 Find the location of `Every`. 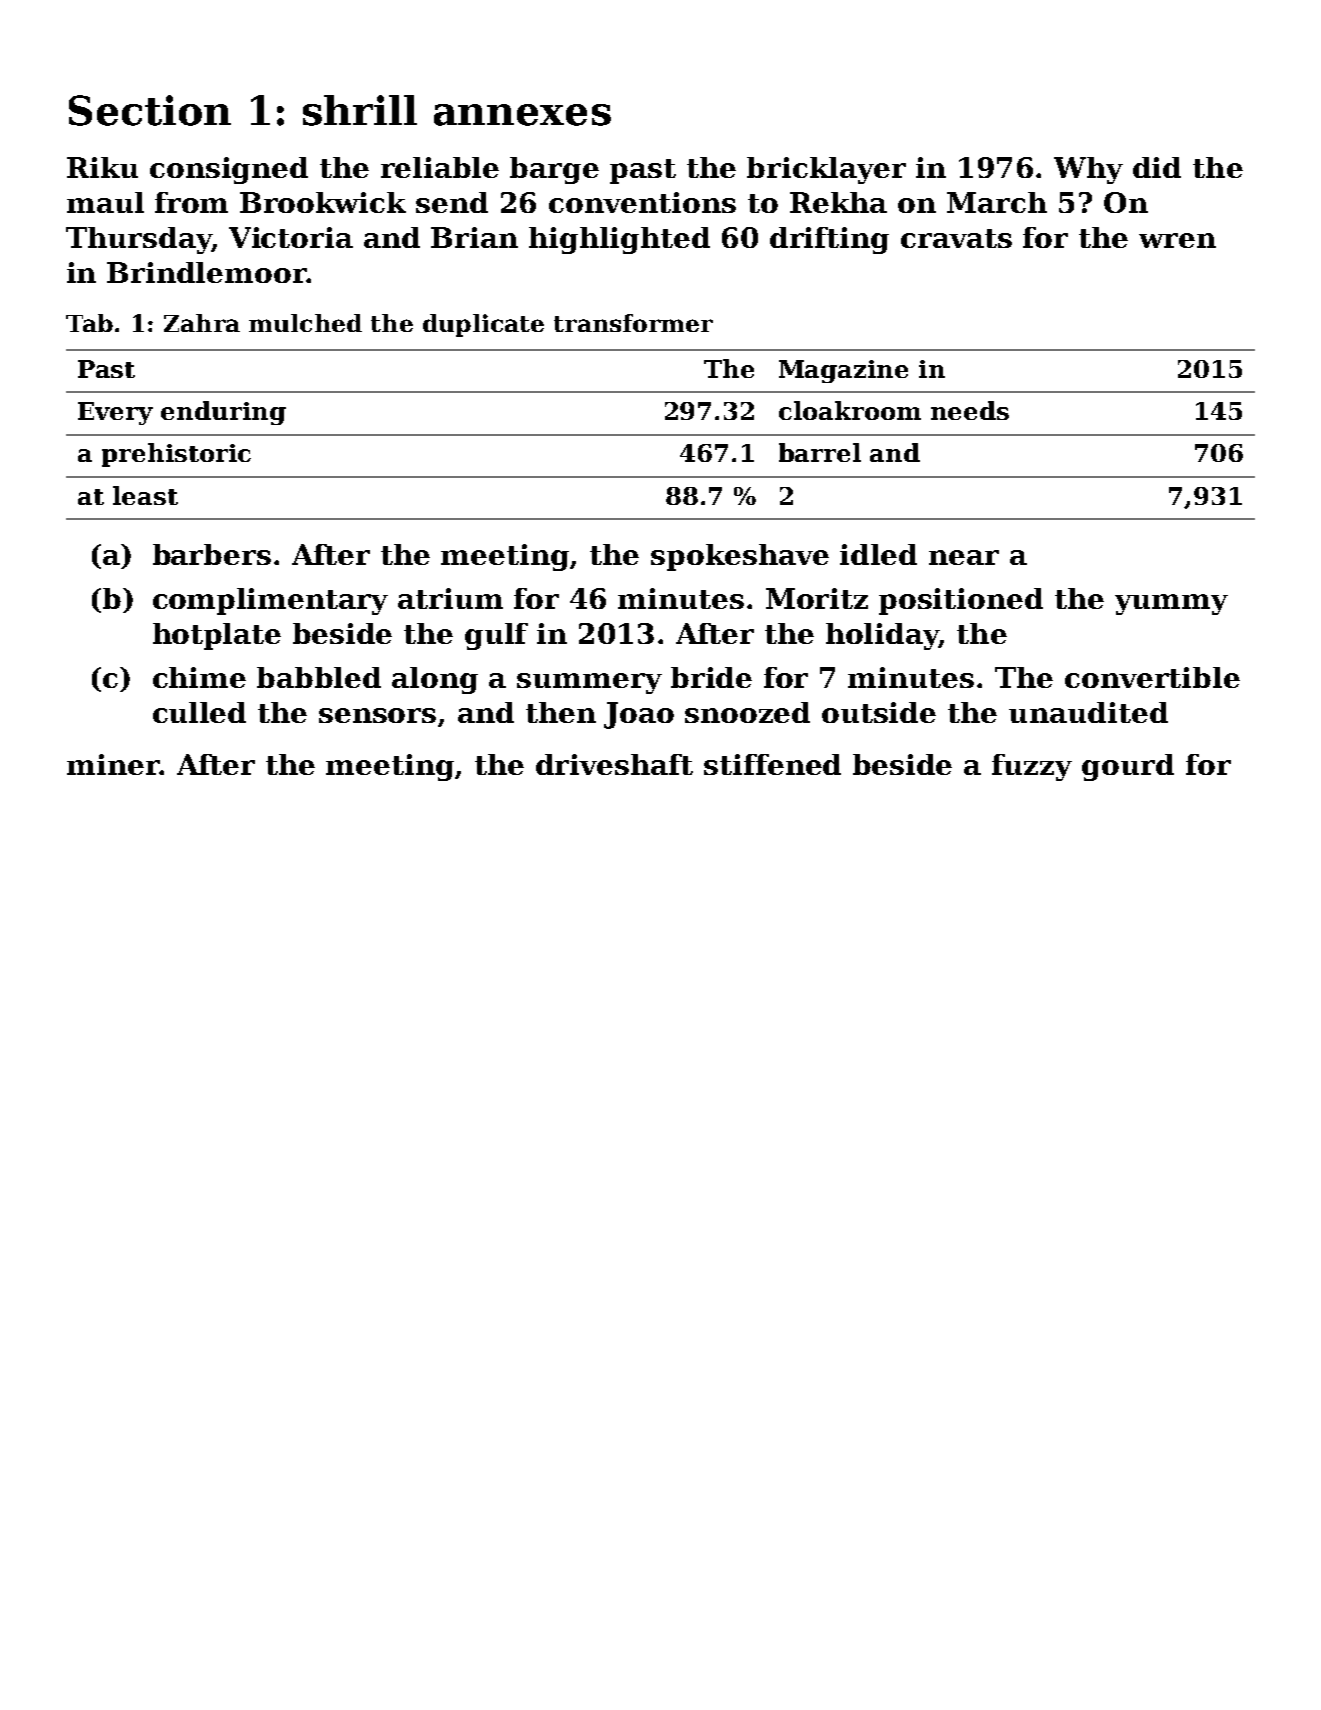

Every is located at coordinates (115, 413).
